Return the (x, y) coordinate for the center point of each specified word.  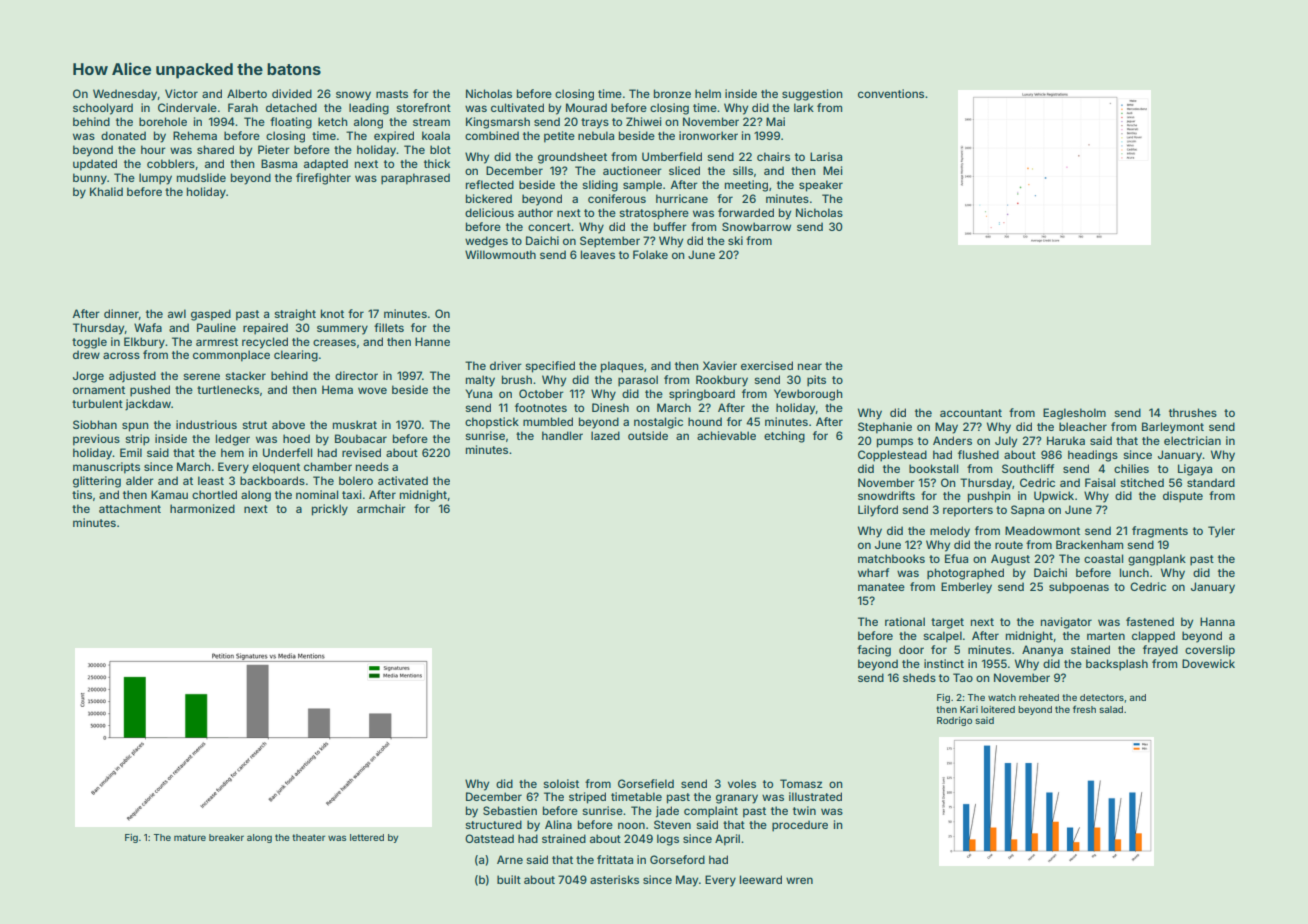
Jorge (88, 377)
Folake (650, 254)
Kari (969, 709)
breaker (226, 837)
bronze (672, 93)
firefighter (323, 179)
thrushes (1193, 412)
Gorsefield (646, 783)
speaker (821, 186)
